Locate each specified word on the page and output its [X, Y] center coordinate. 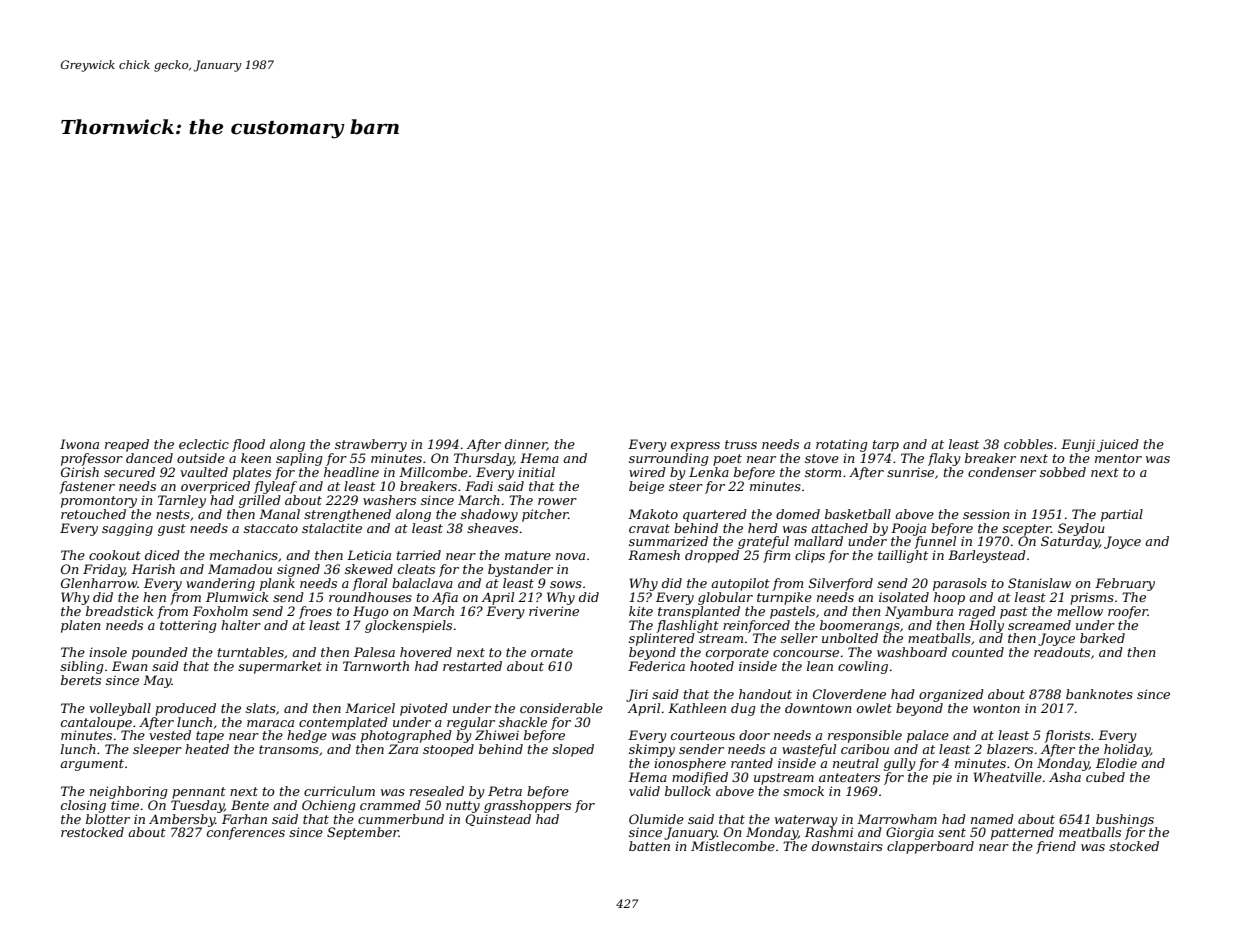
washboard [912, 652]
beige [646, 487]
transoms [289, 749]
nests [173, 514]
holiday [1127, 750]
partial [1122, 515]
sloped [573, 750]
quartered [715, 515]
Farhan [244, 819]
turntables [251, 652]
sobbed [1063, 472]
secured [129, 472]
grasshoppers [527, 806]
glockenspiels [408, 626]
